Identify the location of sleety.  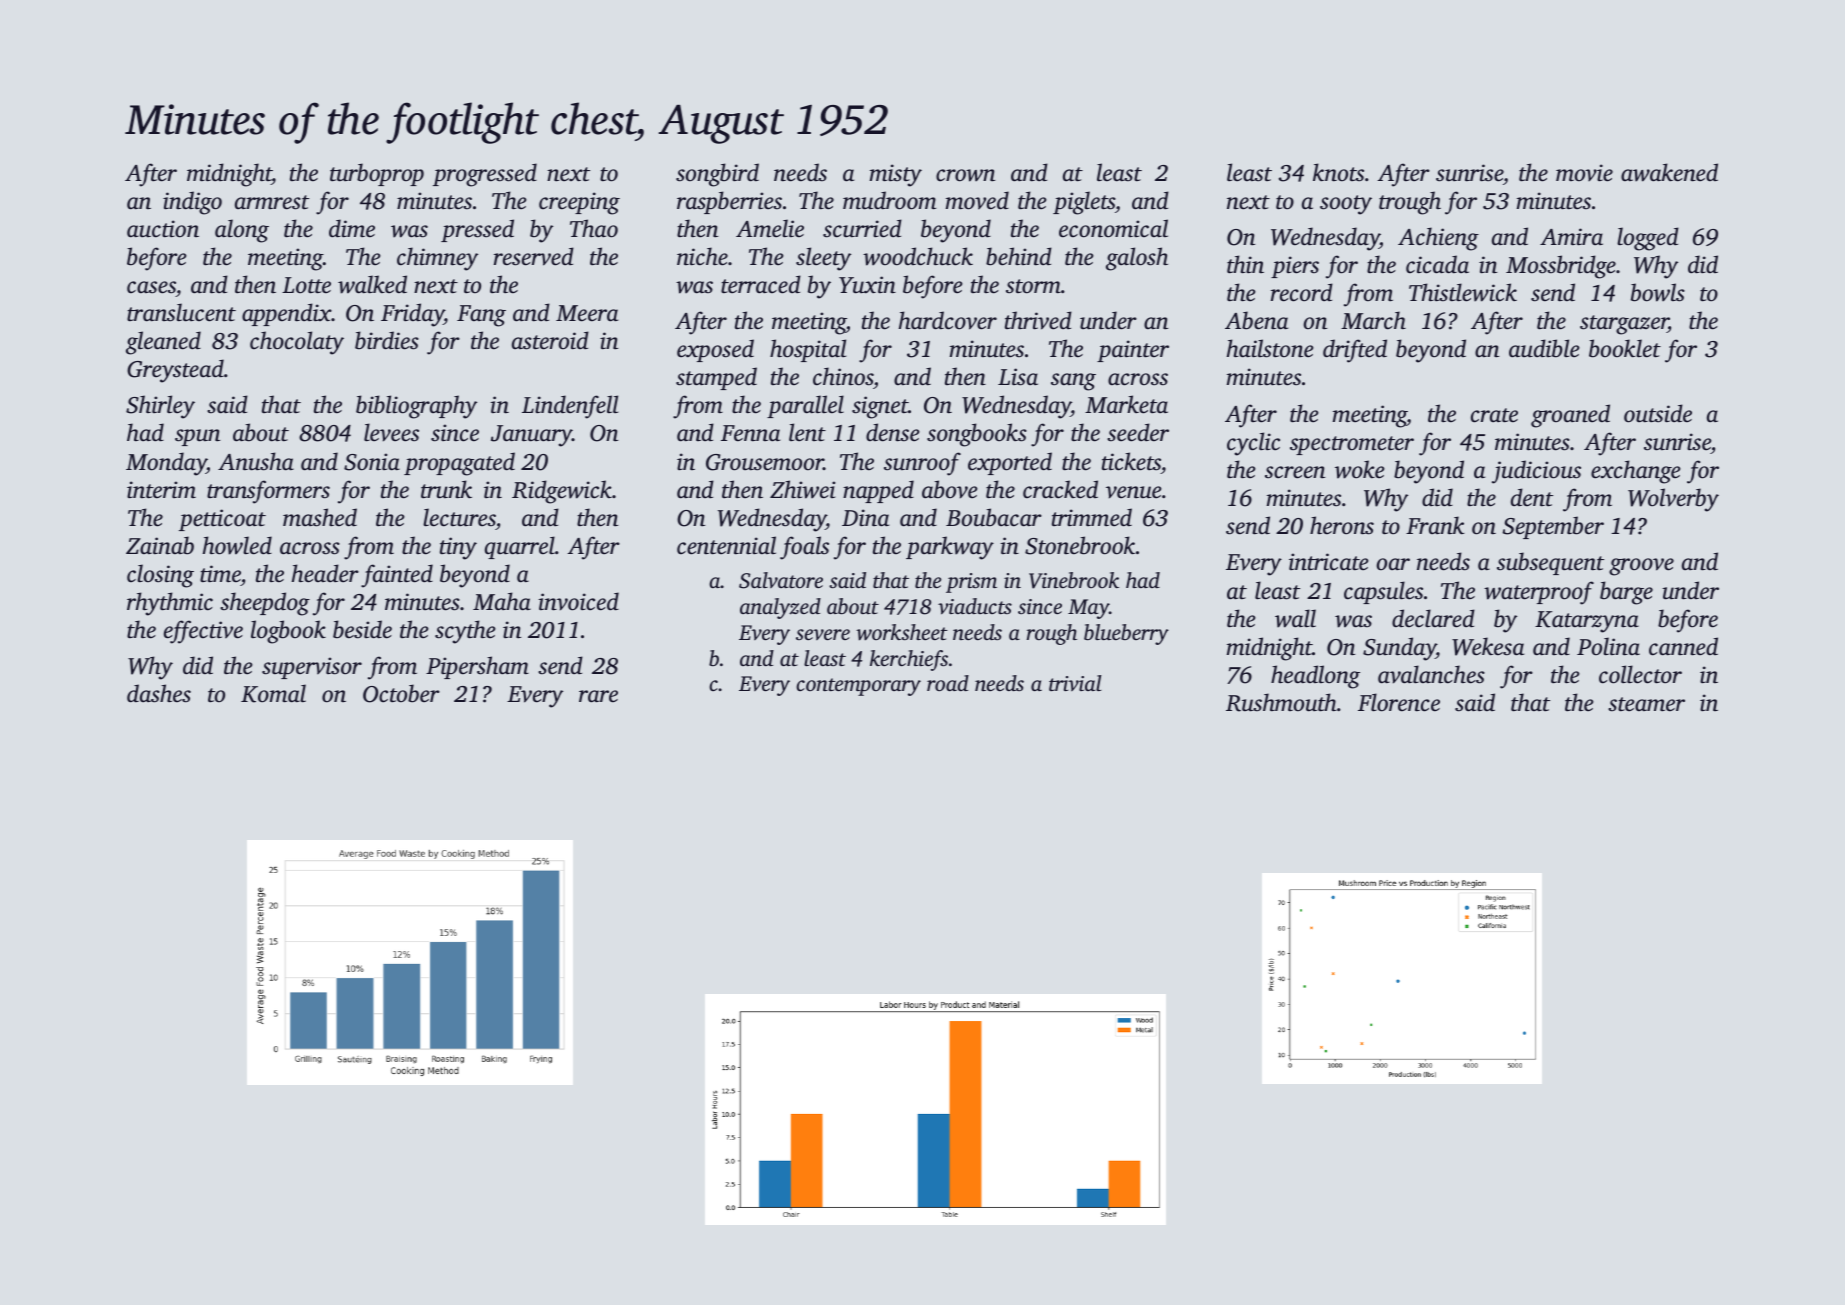
(823, 259).
